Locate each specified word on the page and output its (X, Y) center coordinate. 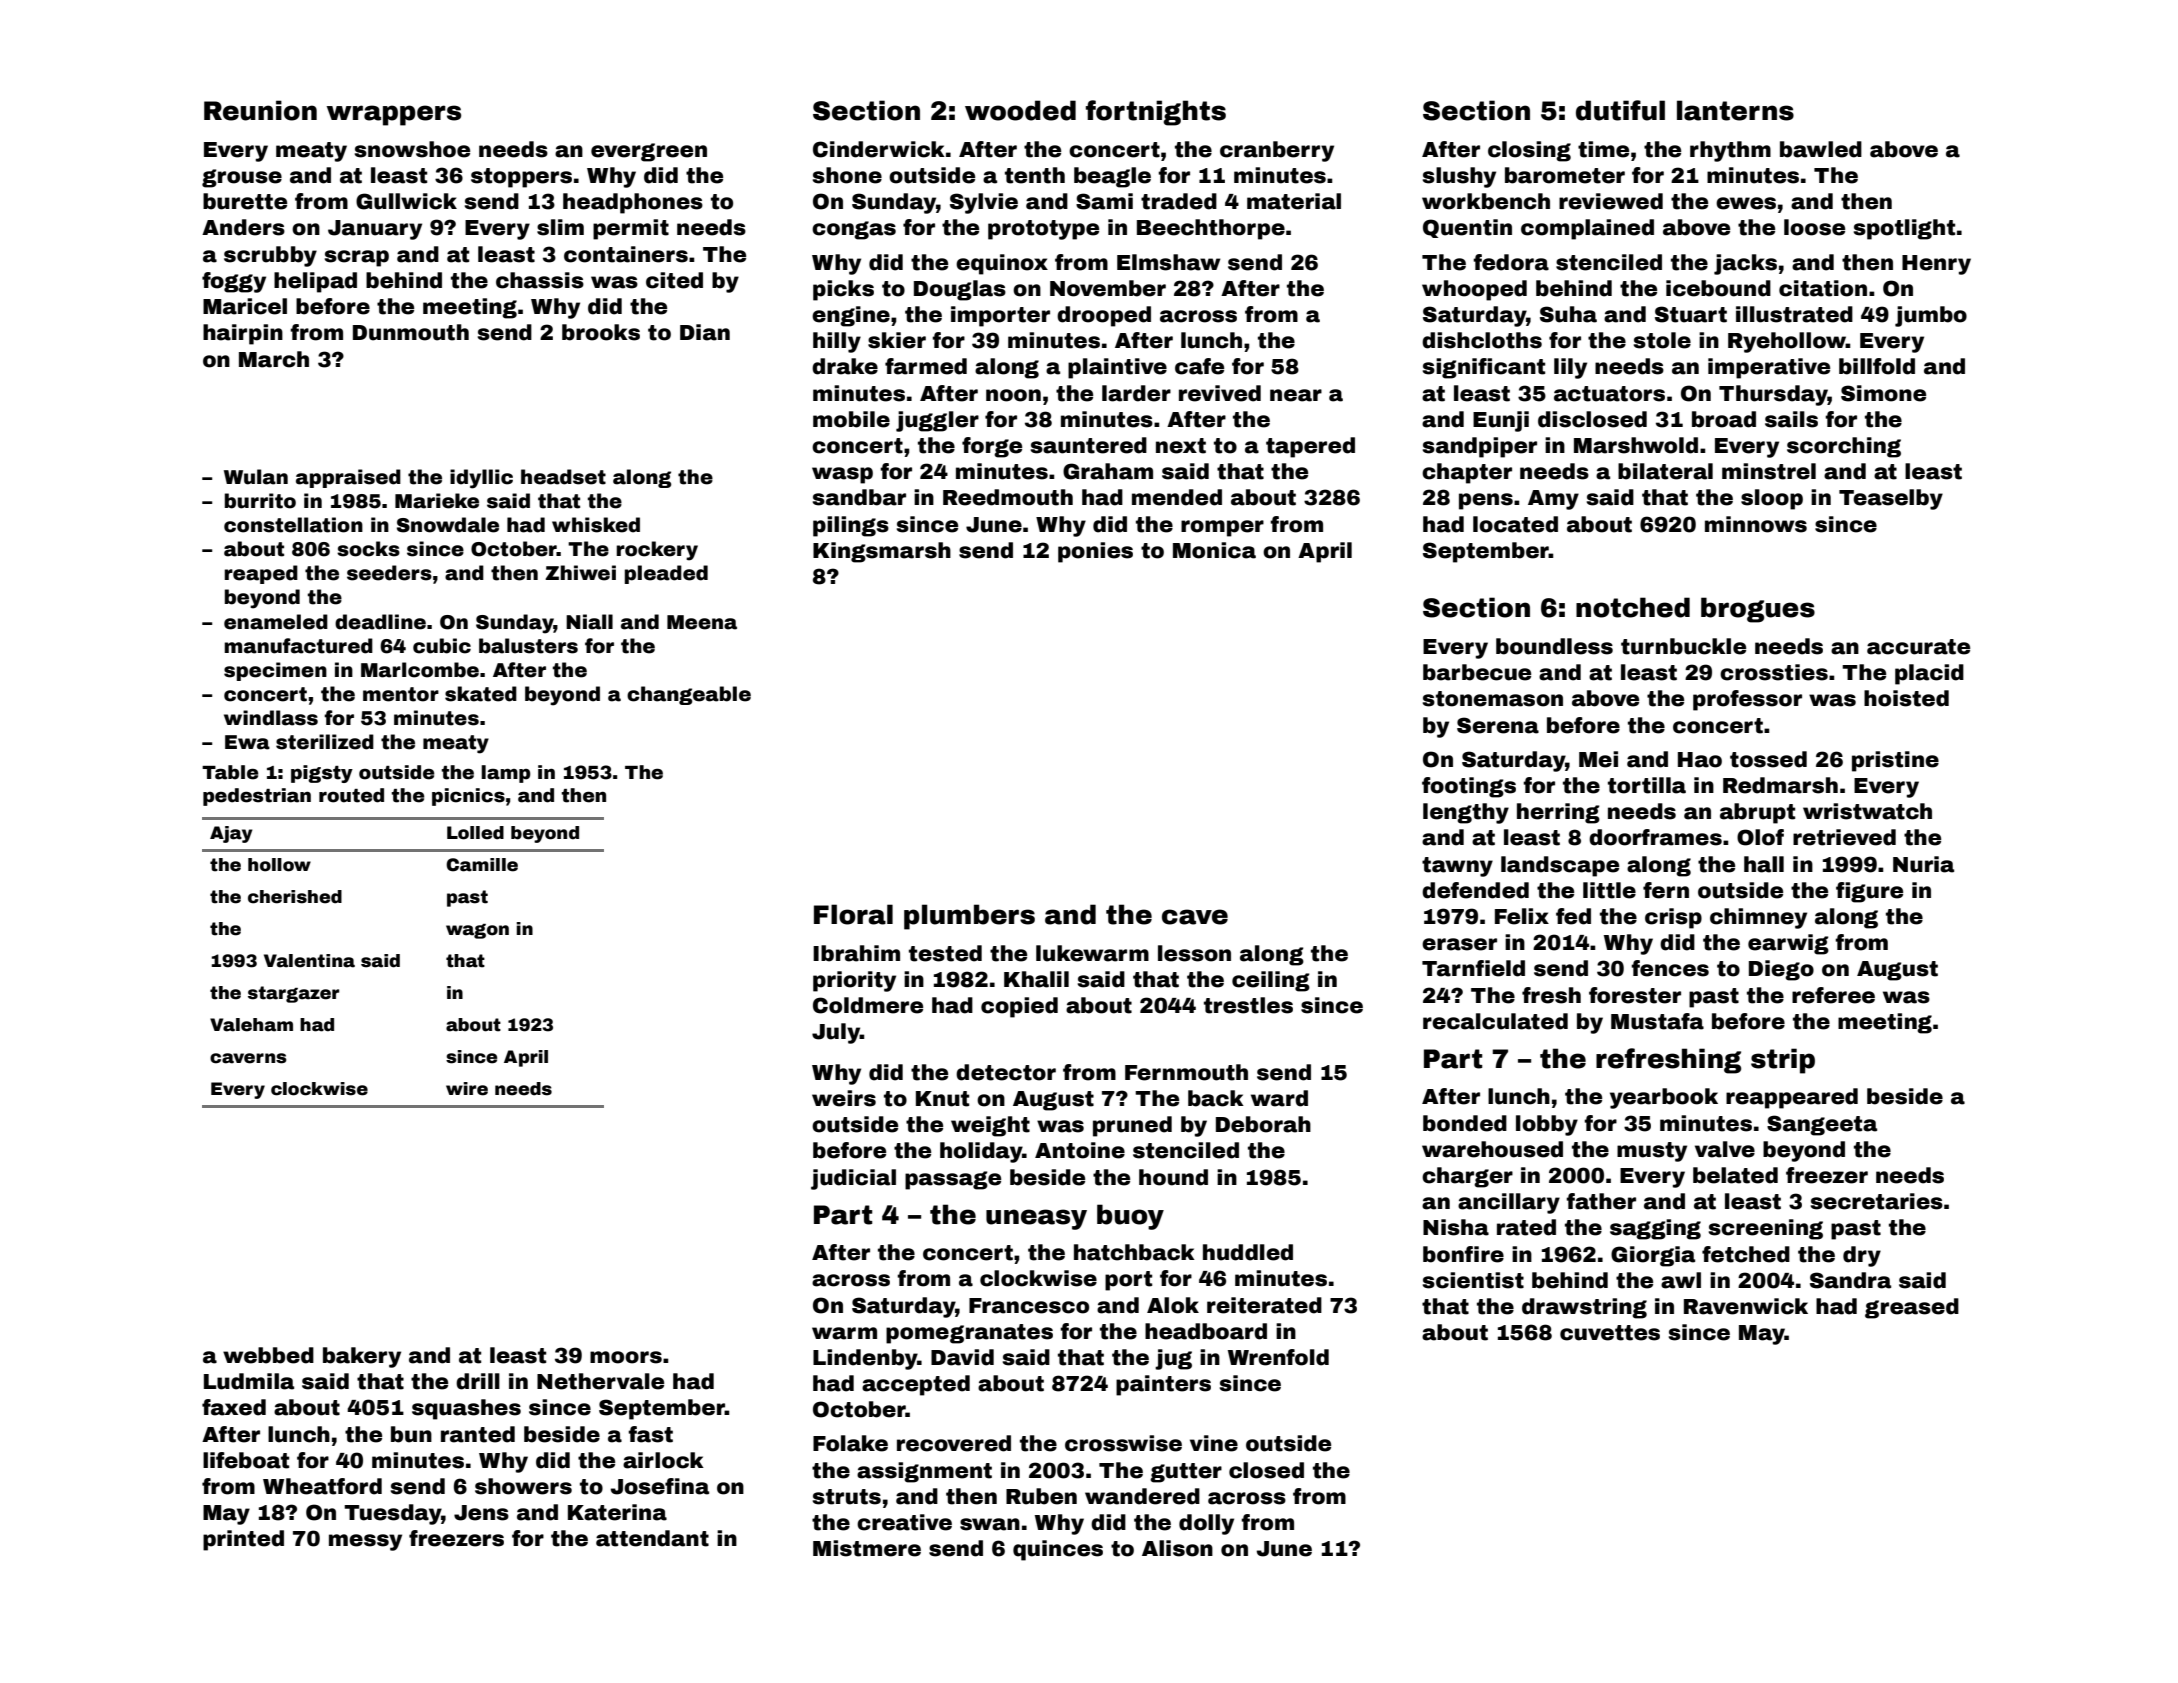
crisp (1673, 918)
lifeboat (246, 1460)
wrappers (394, 115)
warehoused (1492, 1149)
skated (481, 694)
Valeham (251, 1025)
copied (1019, 1007)
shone (847, 175)
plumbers (969, 917)
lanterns (1735, 110)
